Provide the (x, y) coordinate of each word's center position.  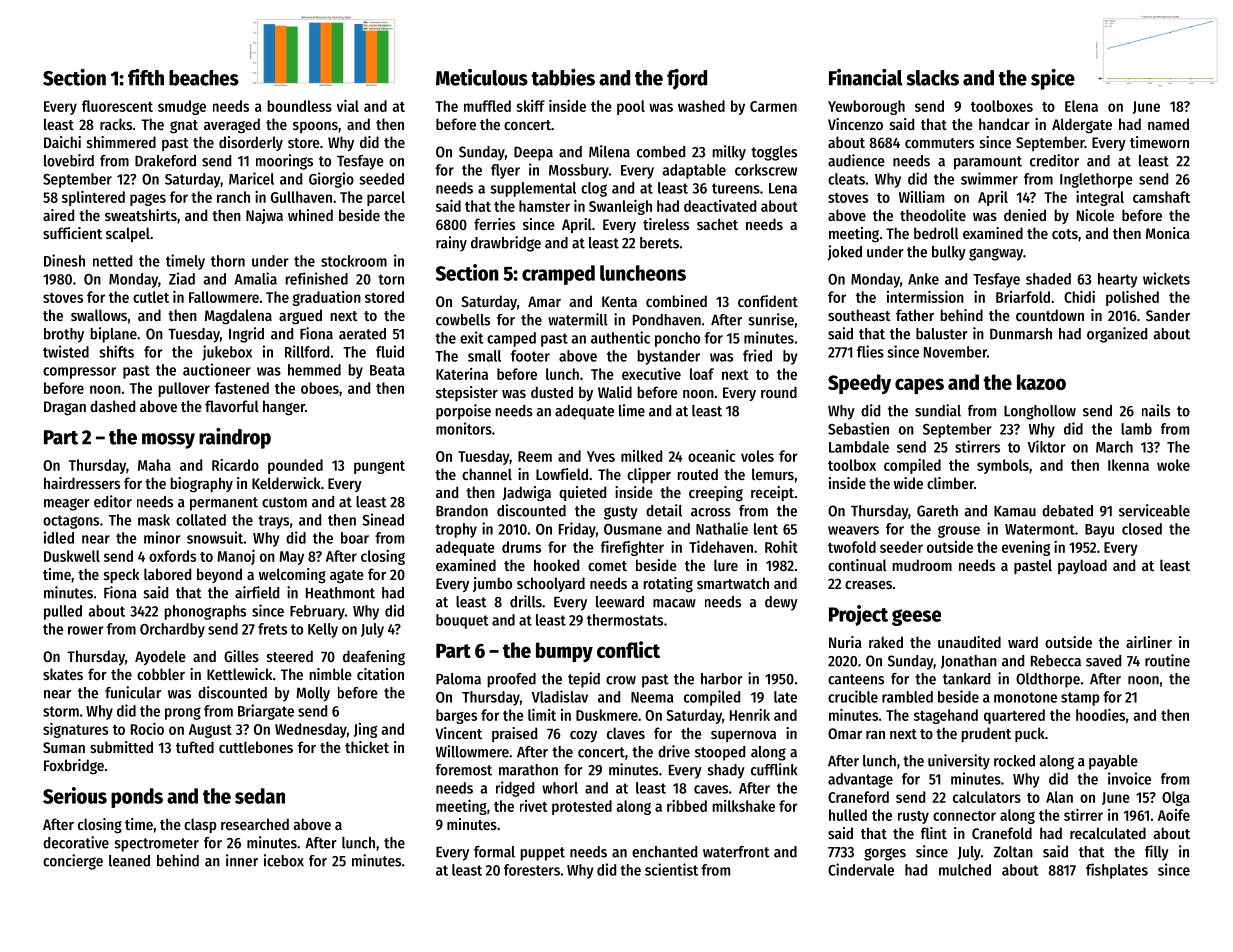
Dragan (65, 408)
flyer (505, 171)
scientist (671, 869)
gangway (996, 254)
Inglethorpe (1096, 180)
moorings (284, 162)
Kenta (619, 301)
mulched (965, 870)
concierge (73, 862)
